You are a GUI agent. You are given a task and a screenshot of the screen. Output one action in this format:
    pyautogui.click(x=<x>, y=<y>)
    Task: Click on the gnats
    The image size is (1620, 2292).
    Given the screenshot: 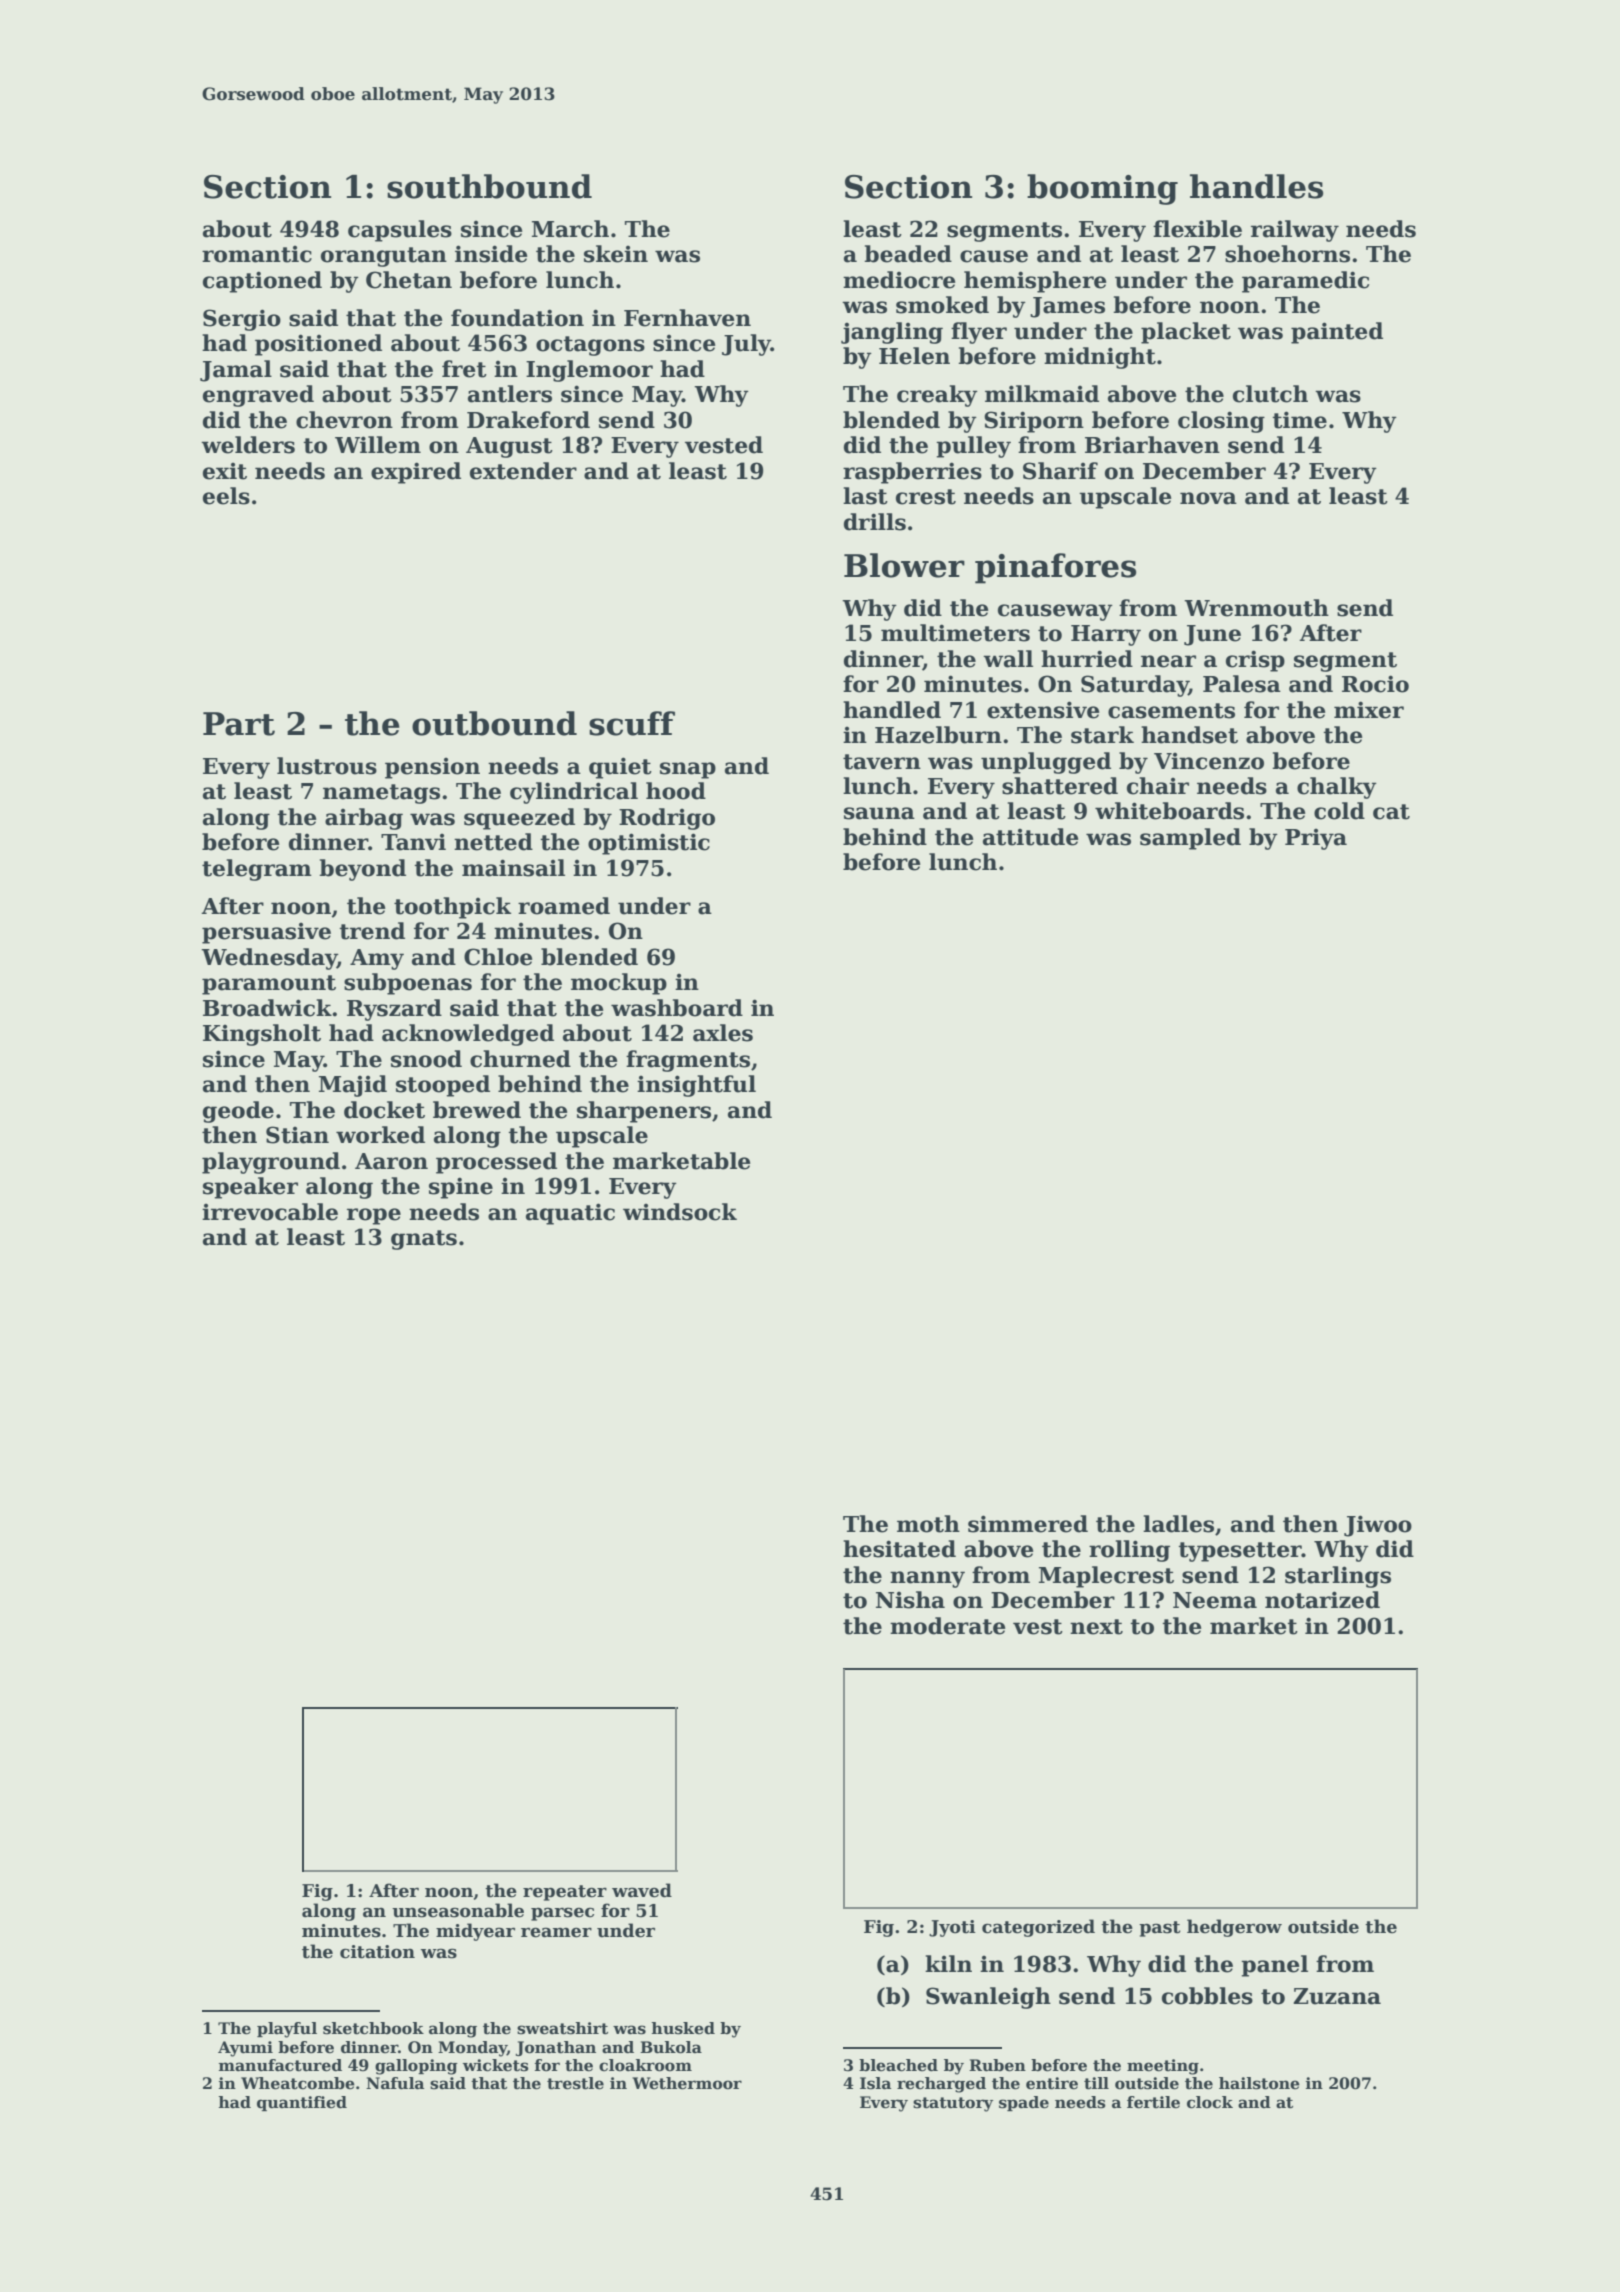 What is the action you would take?
    pyautogui.click(x=424, y=1240)
